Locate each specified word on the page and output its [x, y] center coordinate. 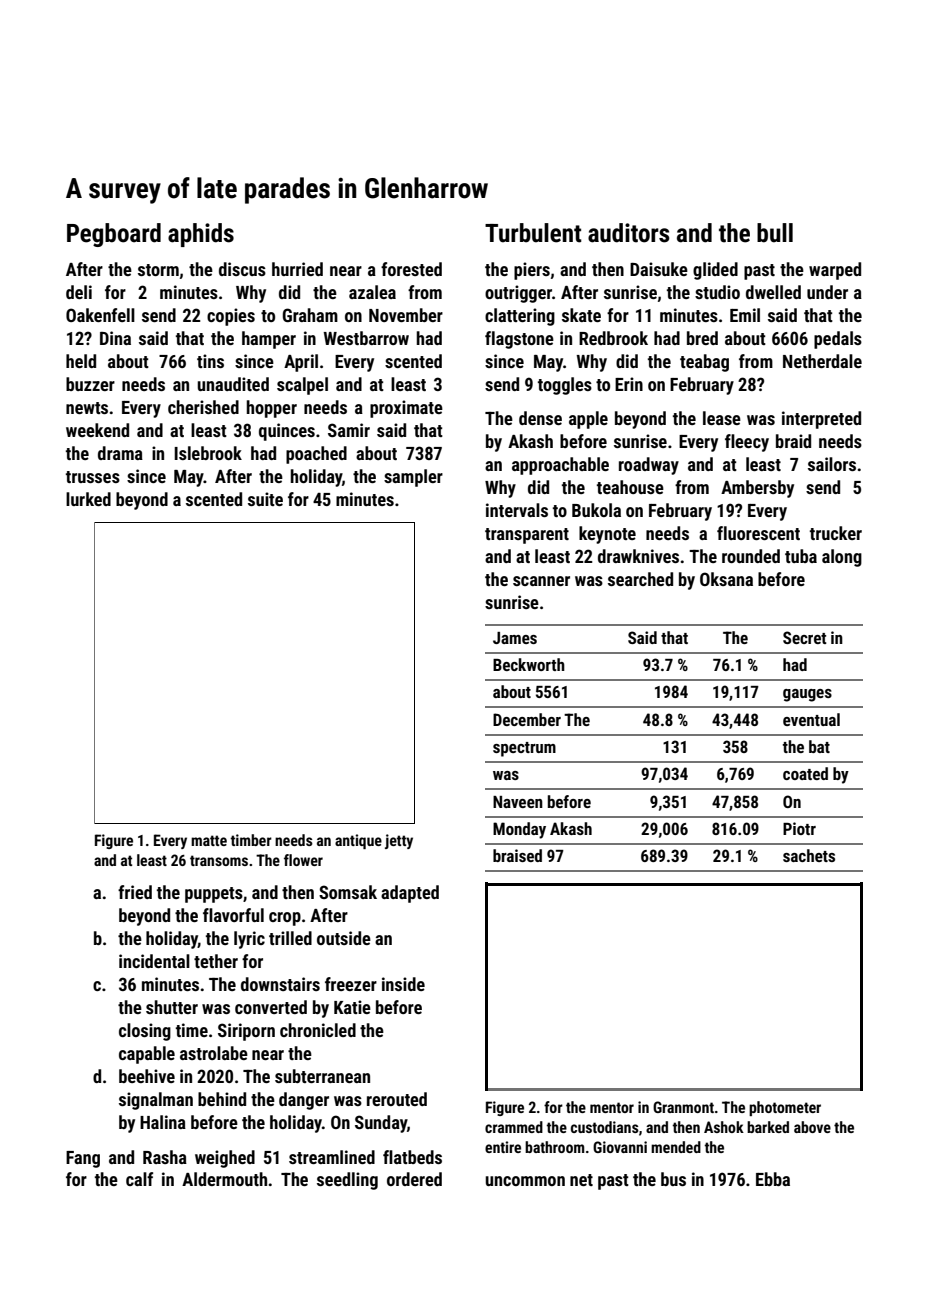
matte [209, 840]
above [812, 1127]
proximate [406, 409]
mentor [612, 1107]
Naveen [518, 802]
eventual [811, 719]
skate [581, 315]
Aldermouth [224, 1179]
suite [265, 499]
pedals [838, 340]
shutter [172, 1007]
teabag [704, 363]
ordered [414, 1179]
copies [231, 317]
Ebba [773, 1179]
